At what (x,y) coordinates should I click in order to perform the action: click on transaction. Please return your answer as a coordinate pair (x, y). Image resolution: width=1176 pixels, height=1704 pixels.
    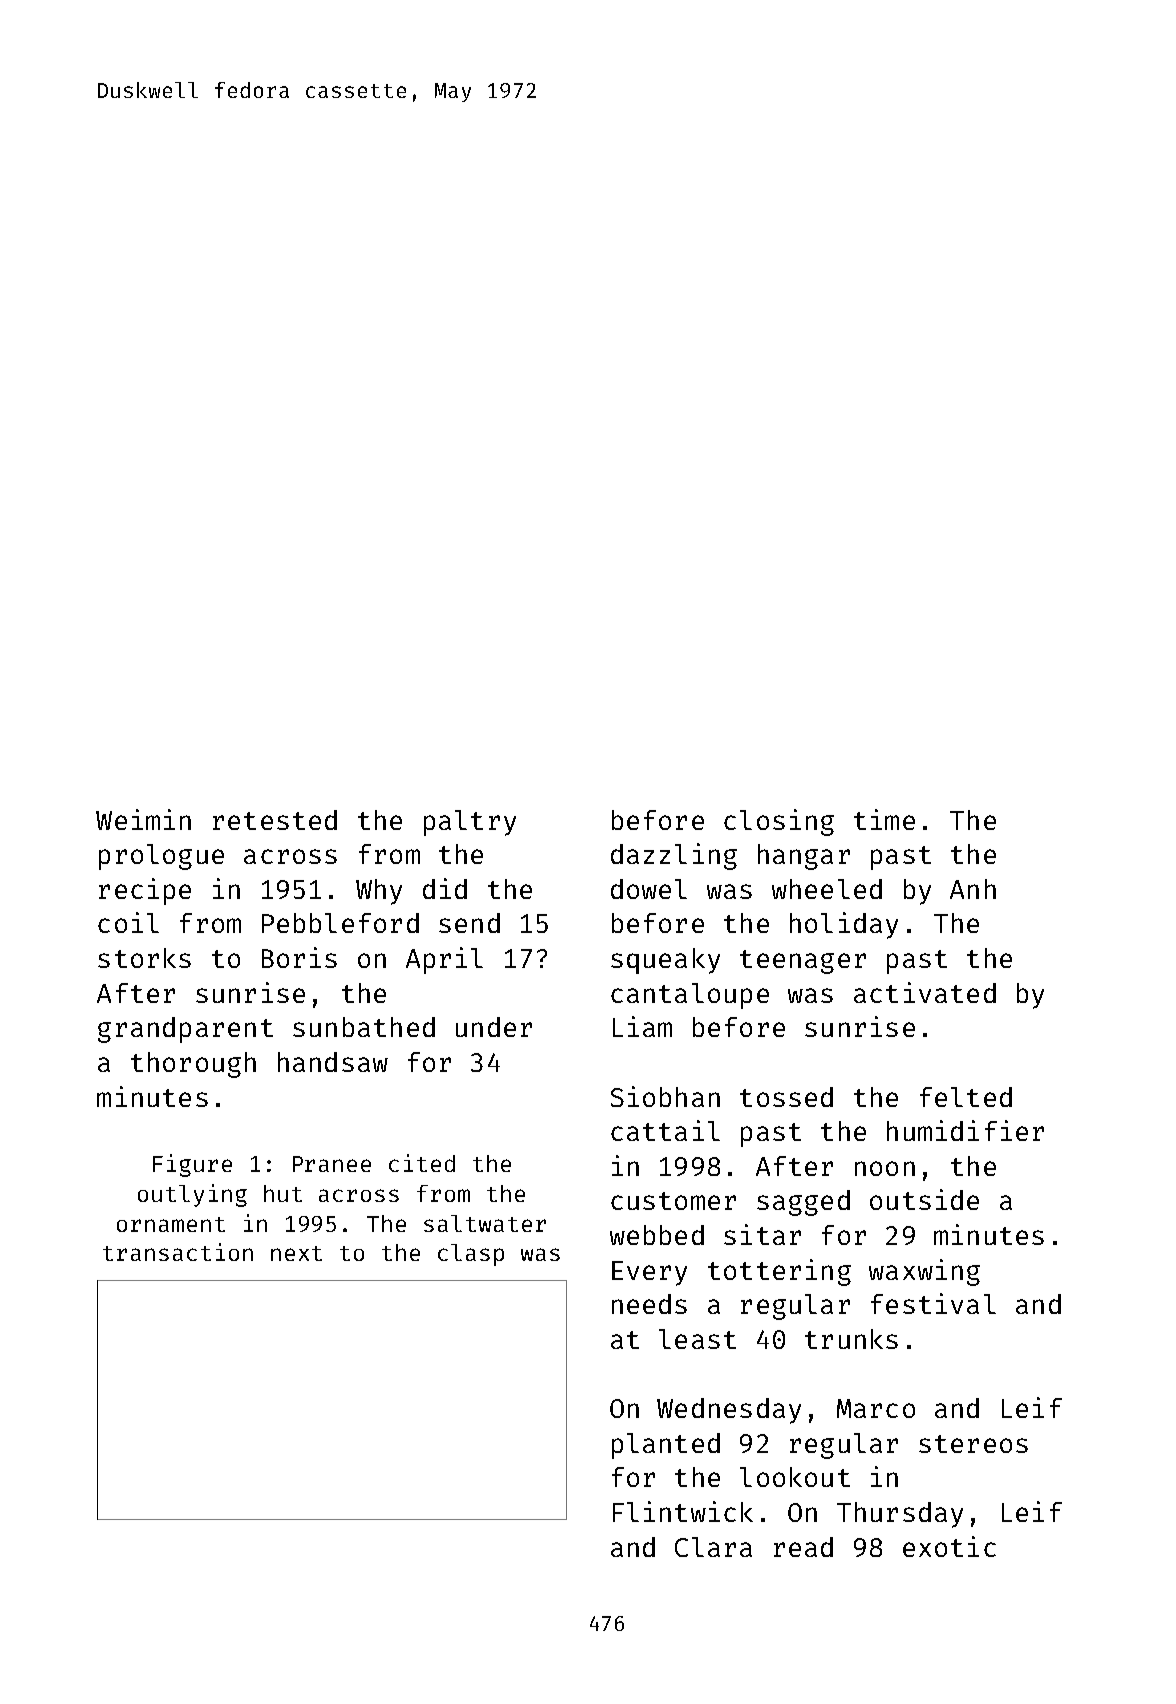
    Looking at the image, I should click on (178, 1252).
